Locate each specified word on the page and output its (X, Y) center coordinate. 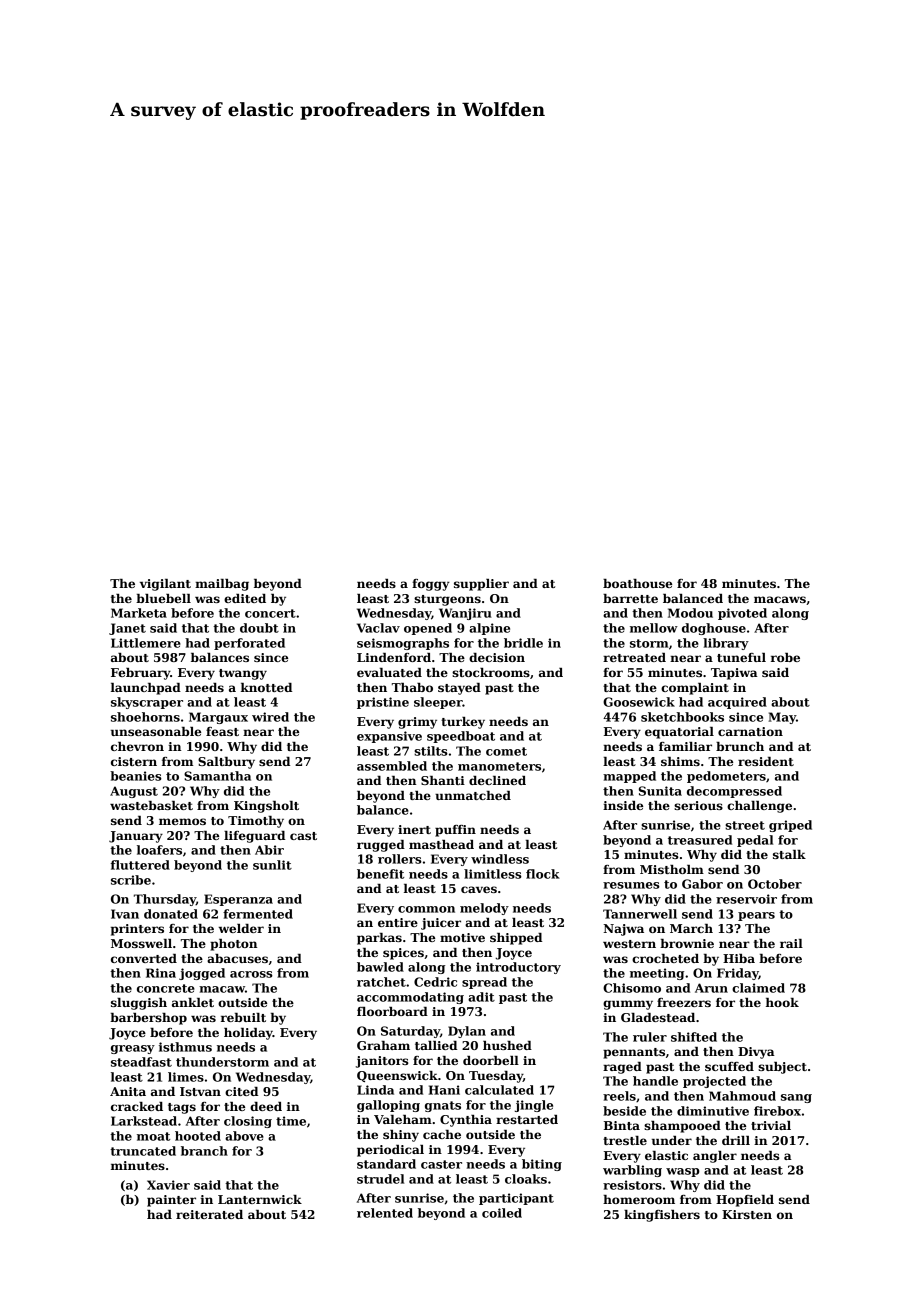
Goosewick (639, 702)
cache (442, 1134)
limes (186, 1077)
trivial (771, 1125)
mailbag (222, 585)
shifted (694, 1037)
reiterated (209, 1214)
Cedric (435, 982)
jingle (534, 1106)
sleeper (438, 703)
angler (715, 1157)
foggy (431, 585)
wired (270, 717)
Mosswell (141, 943)
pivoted (742, 614)
